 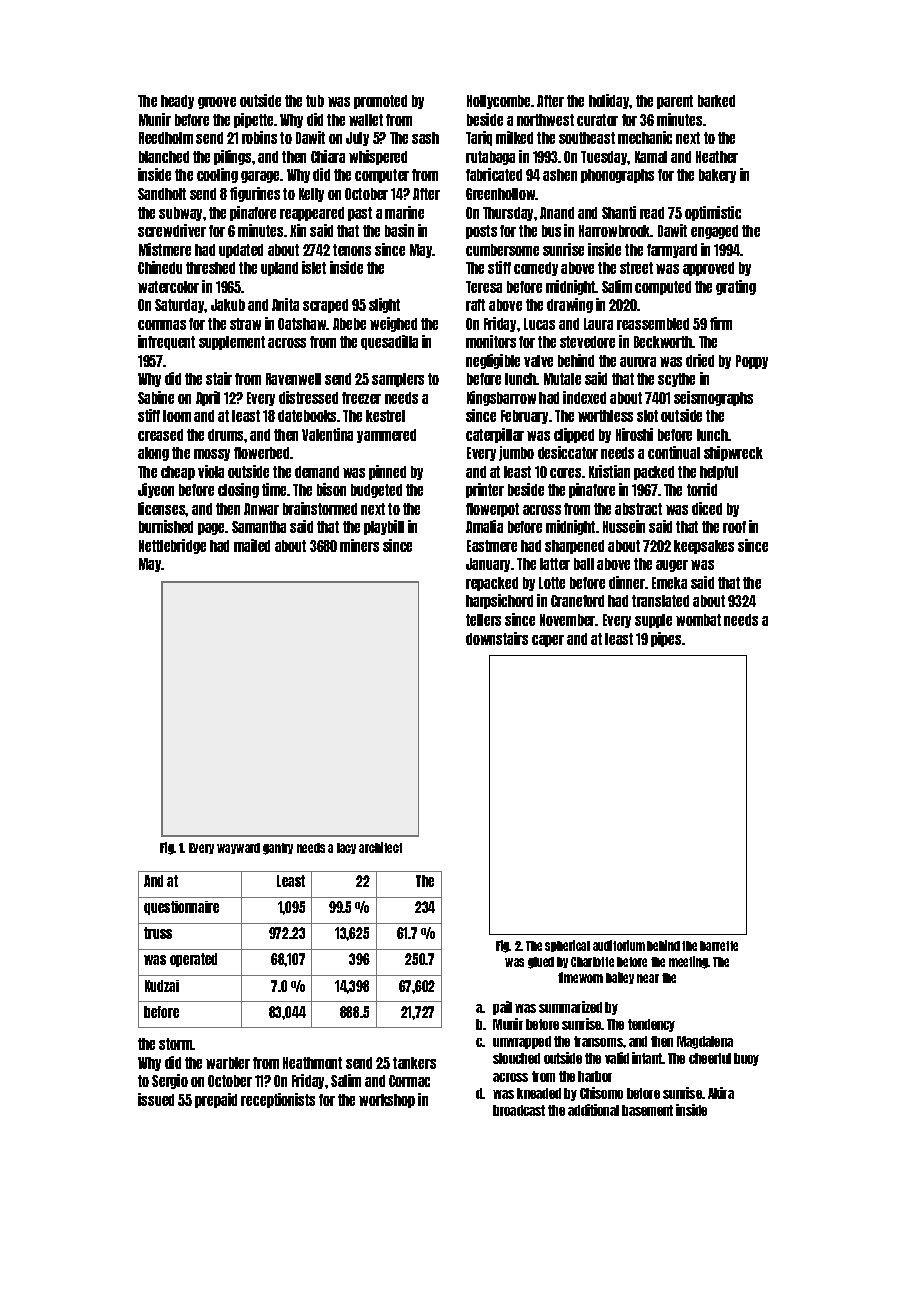 I want to click on tellers, so click(x=483, y=620).
